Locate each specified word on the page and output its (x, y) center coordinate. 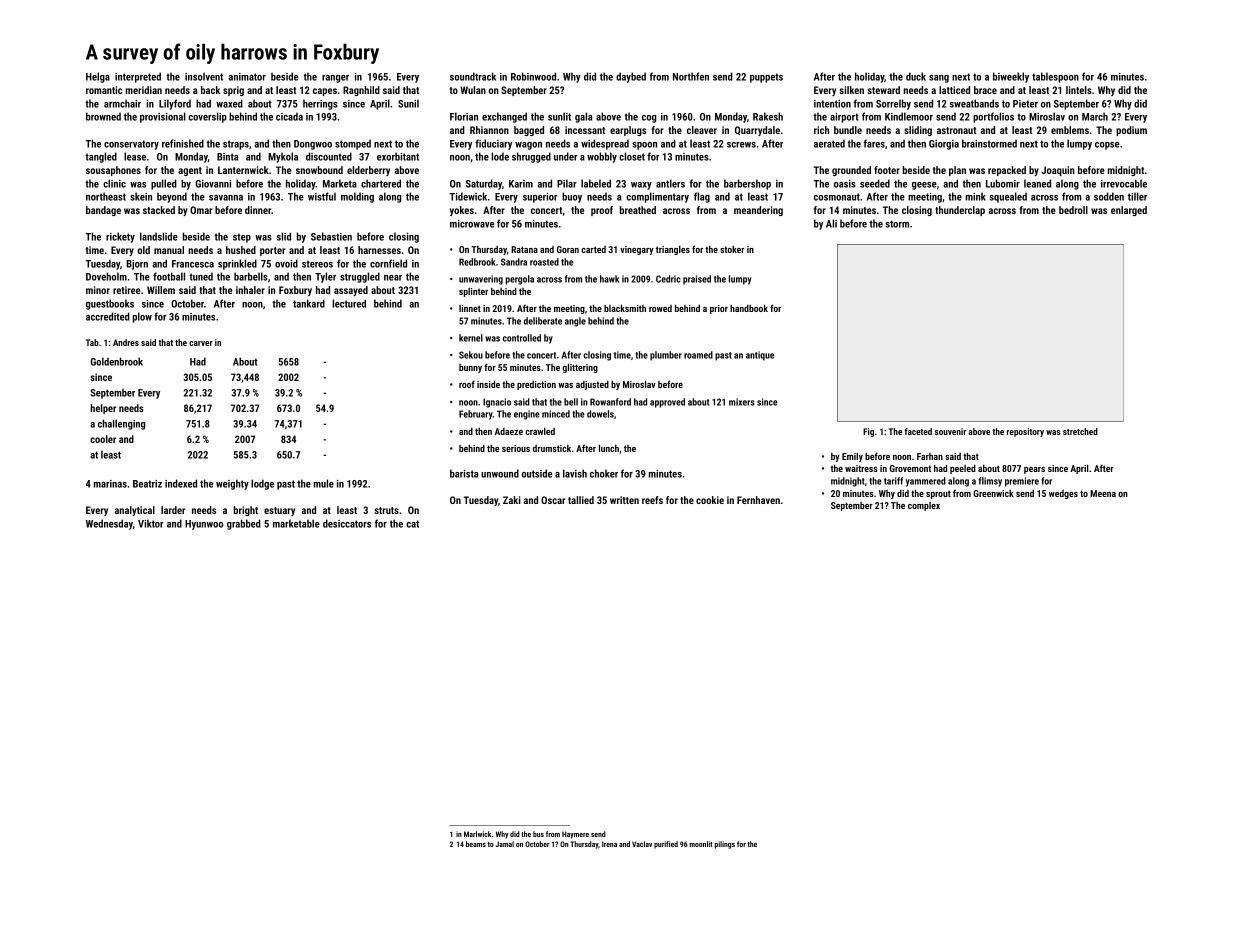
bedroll (1073, 210)
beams (476, 844)
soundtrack (473, 76)
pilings (725, 845)
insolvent (204, 76)
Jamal (505, 844)
